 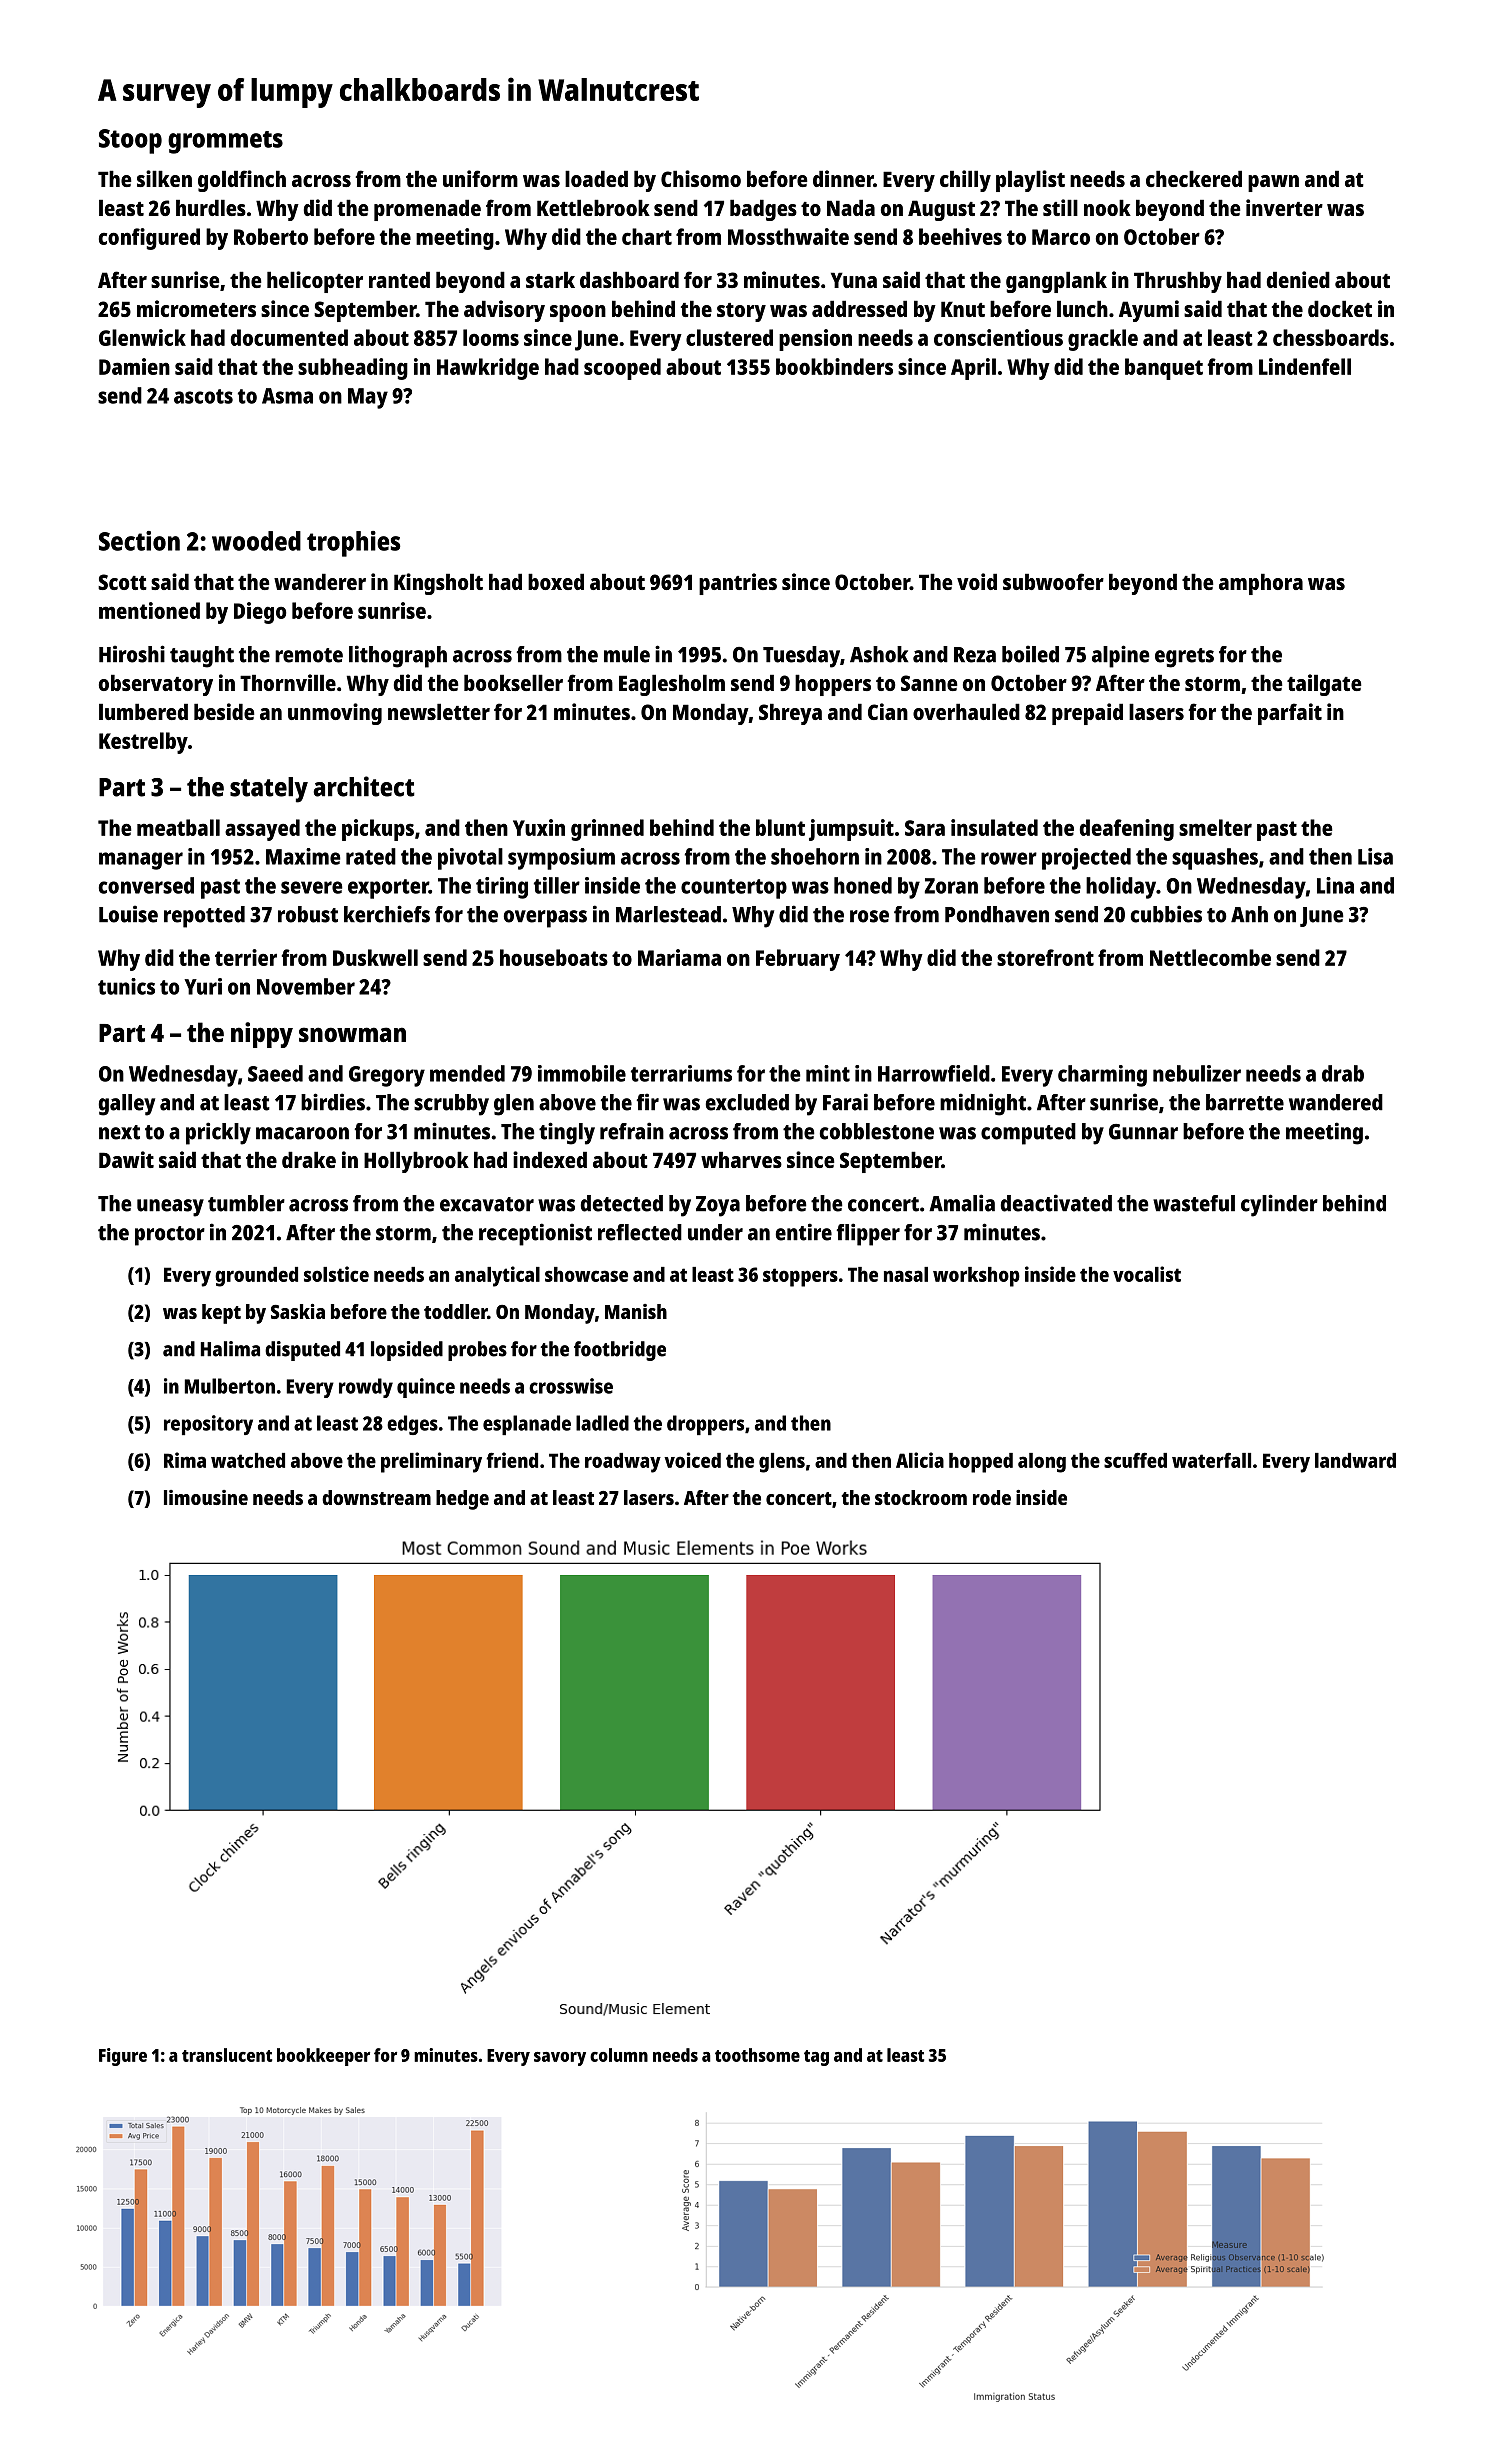 I want to click on Chisomo, so click(x=701, y=178).
